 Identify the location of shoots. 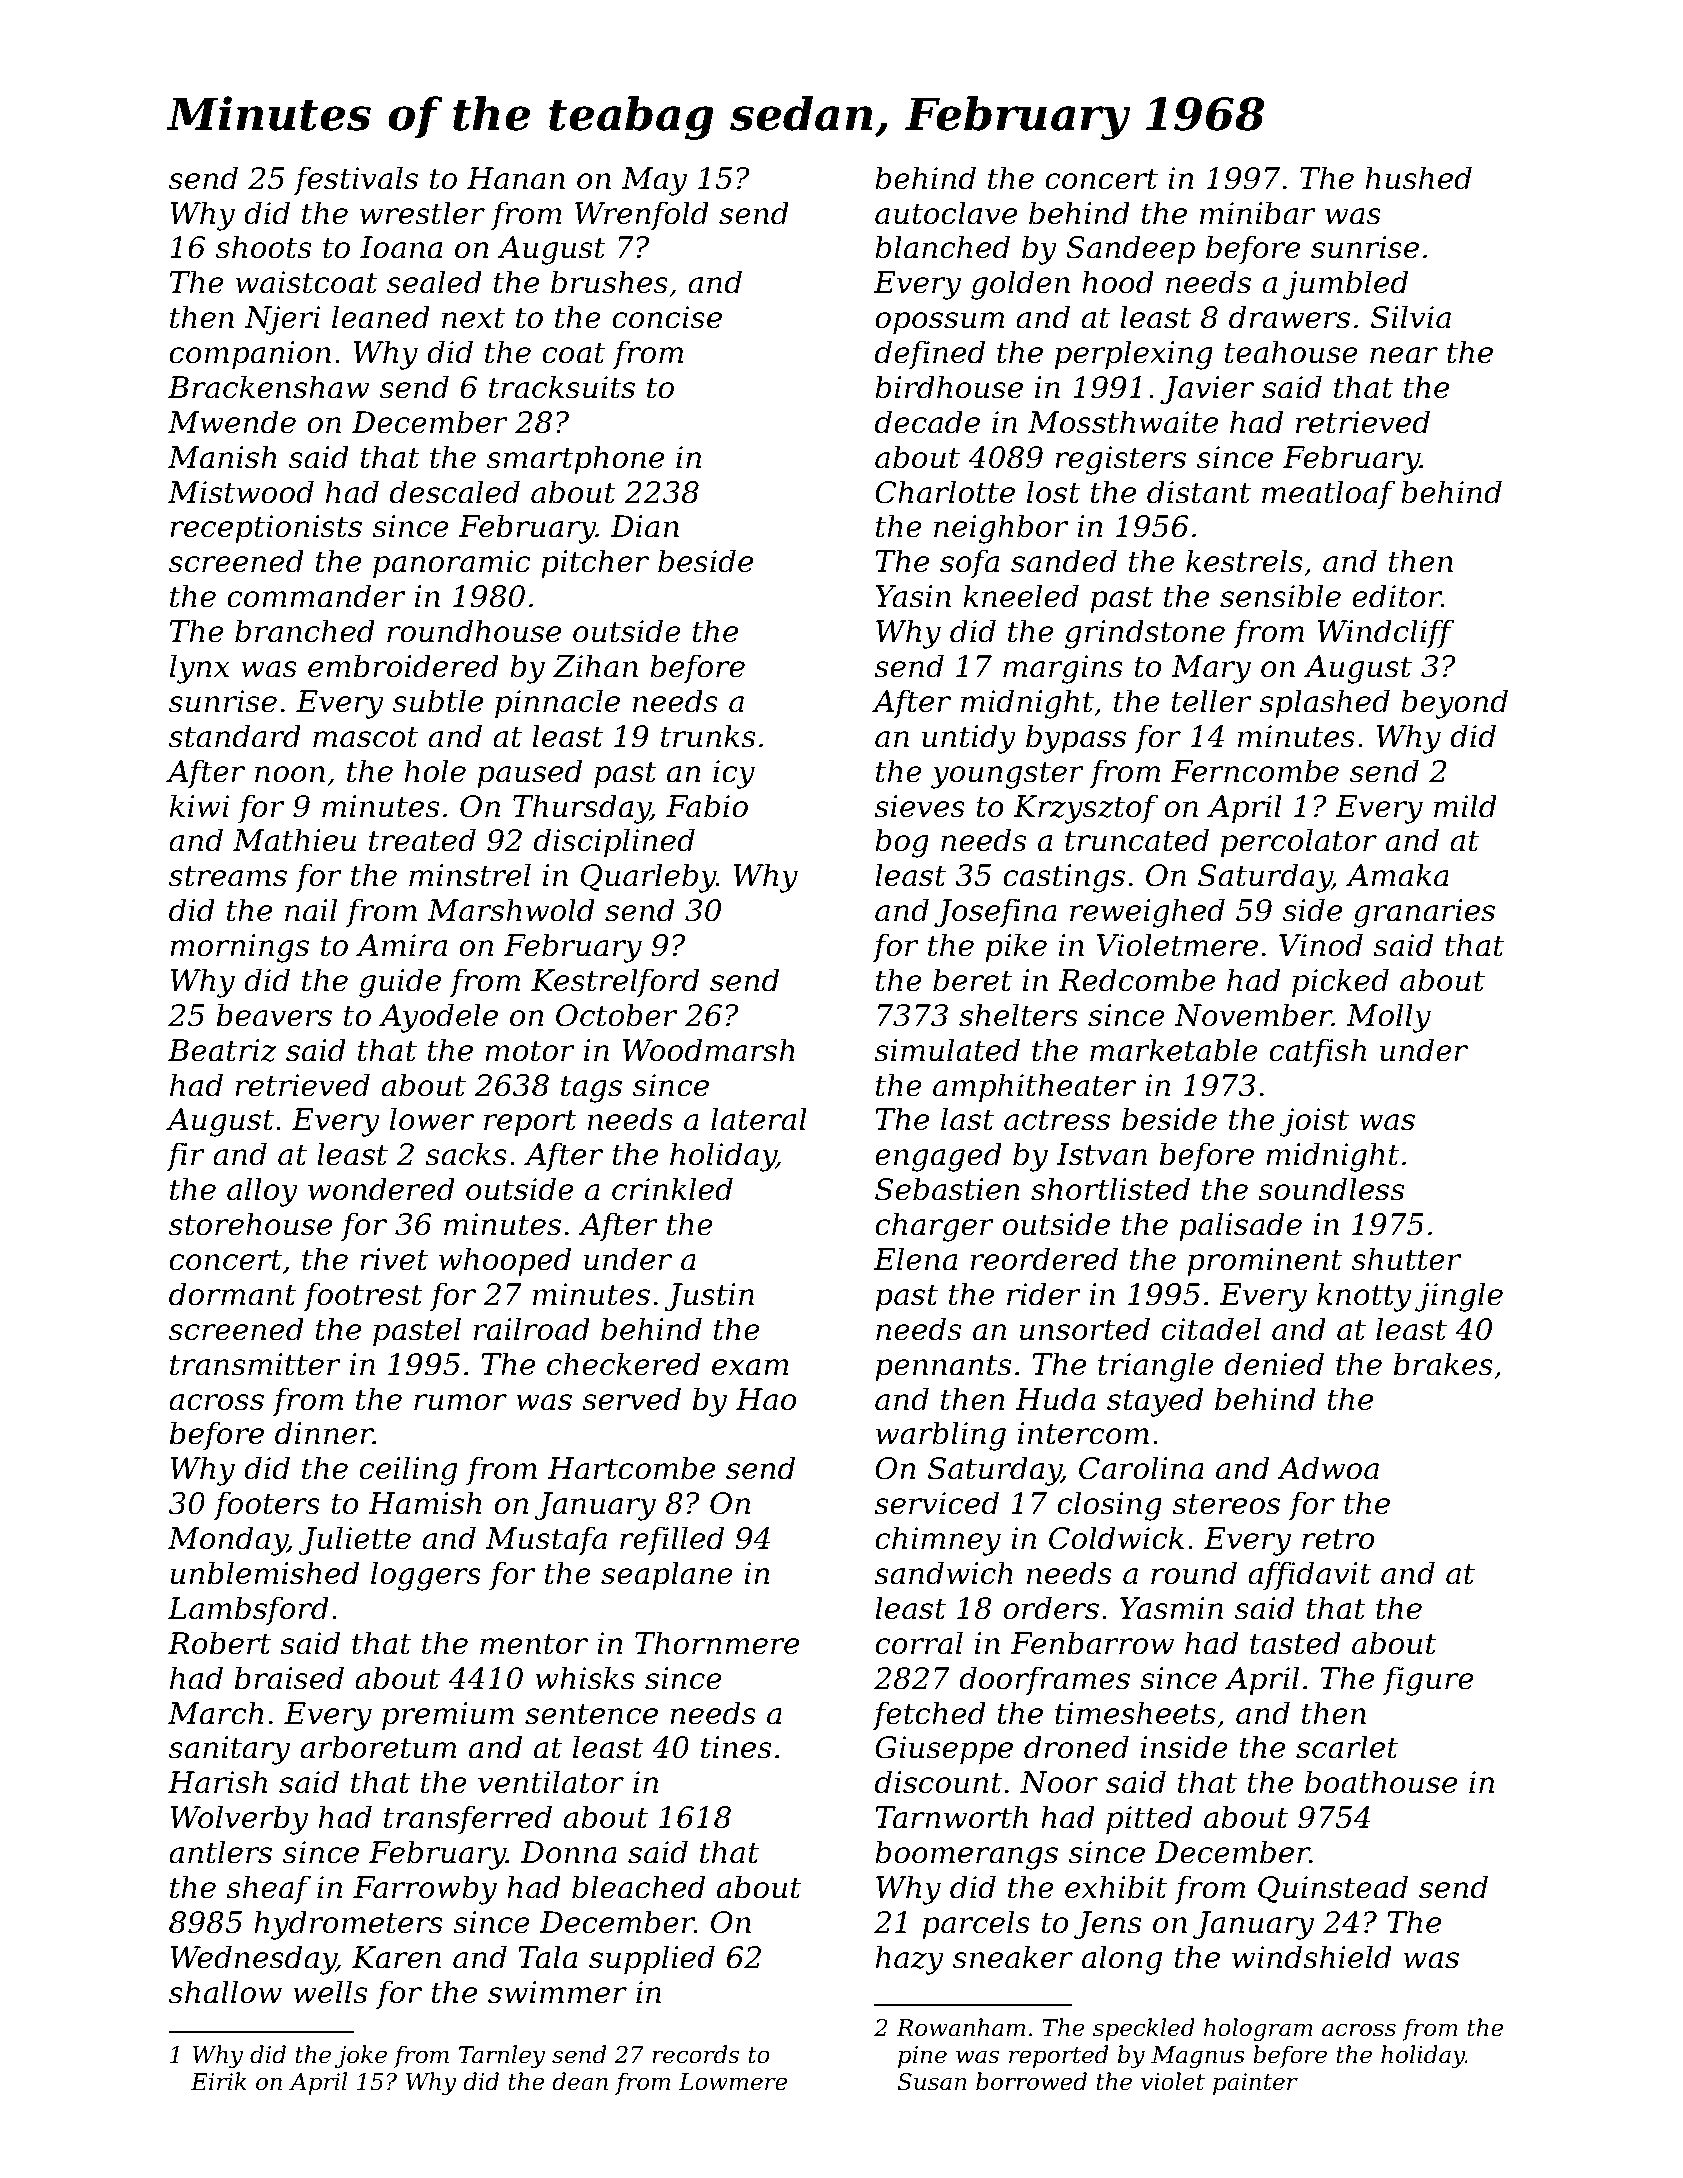
(263, 247).
